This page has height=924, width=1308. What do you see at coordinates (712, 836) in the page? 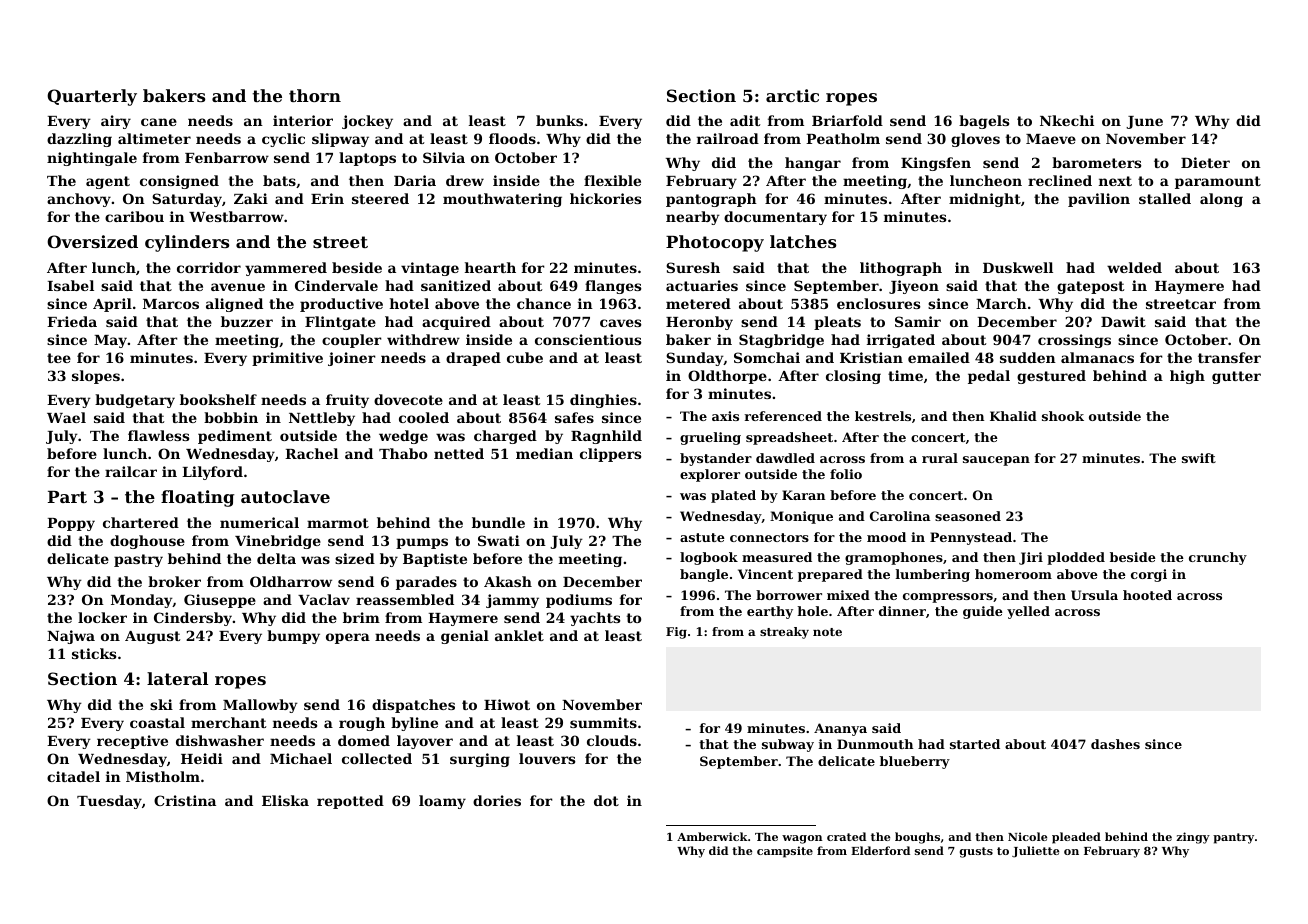
I see `Amberwick` at bounding box center [712, 836].
